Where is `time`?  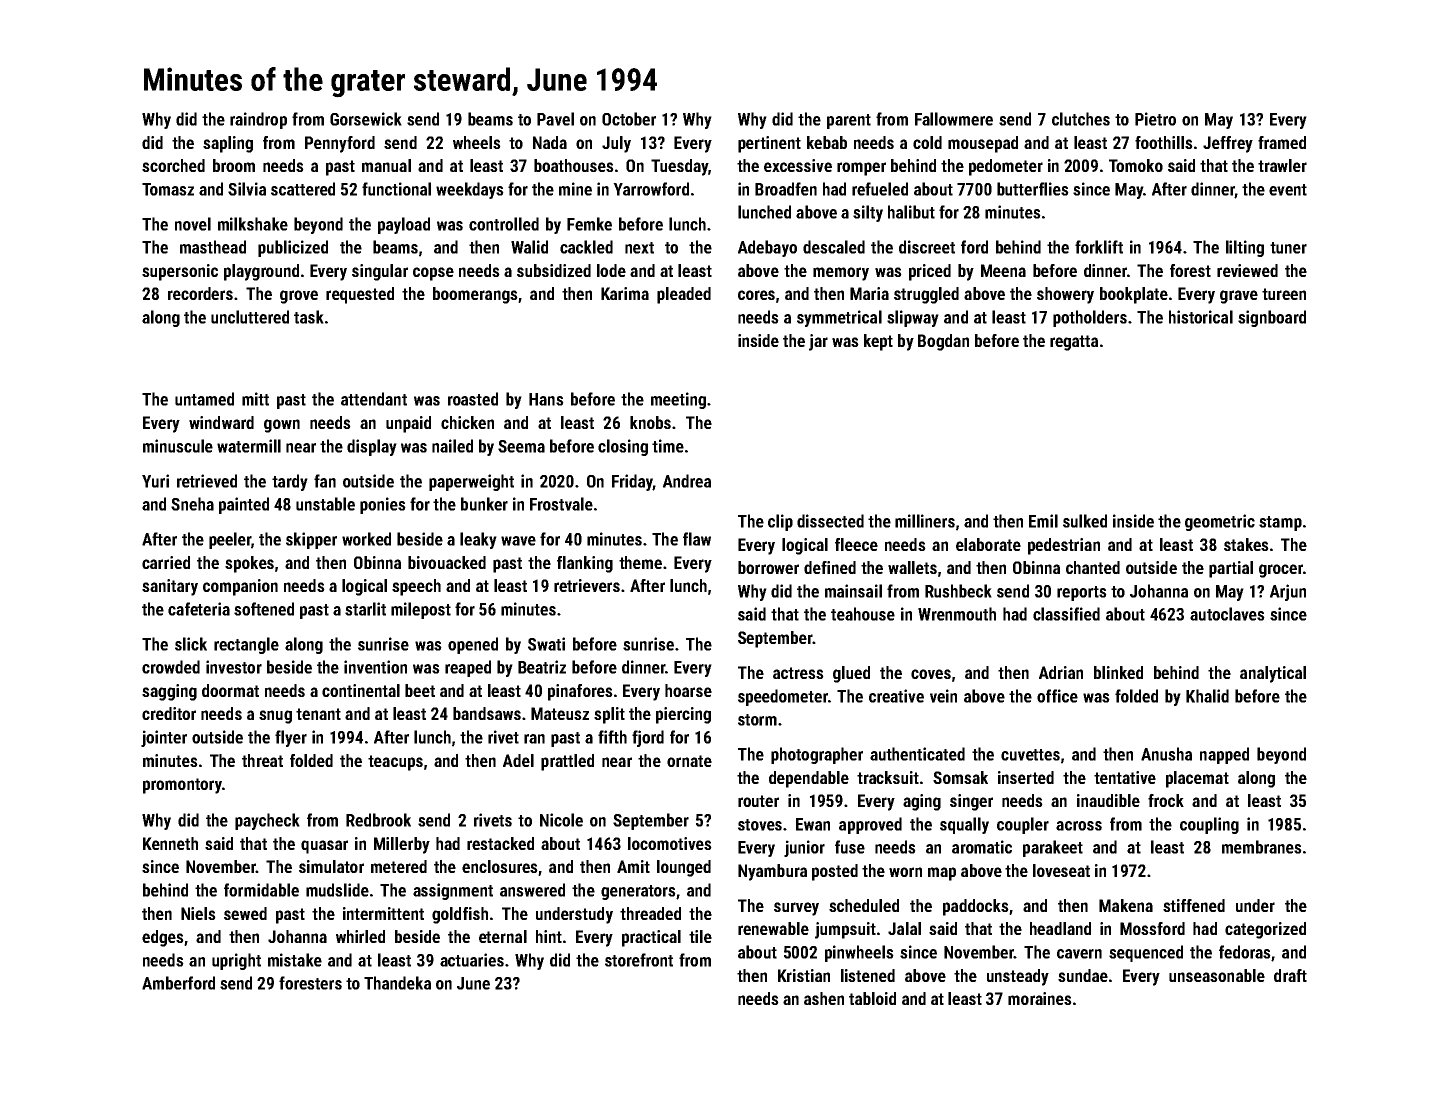
time is located at coordinates (668, 446).
